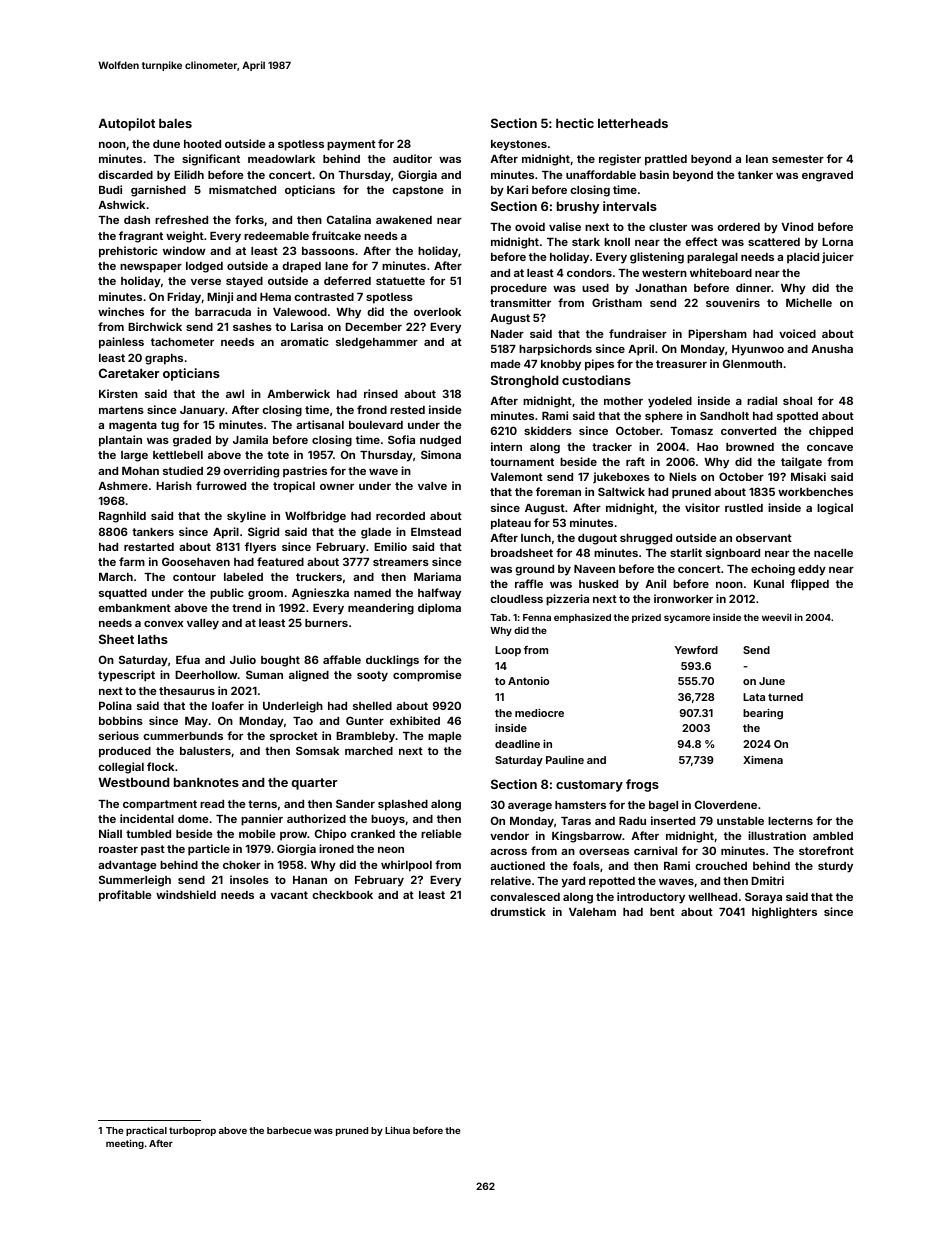 This screenshot has height=1233, width=952. I want to click on Lihua, so click(397, 1130).
